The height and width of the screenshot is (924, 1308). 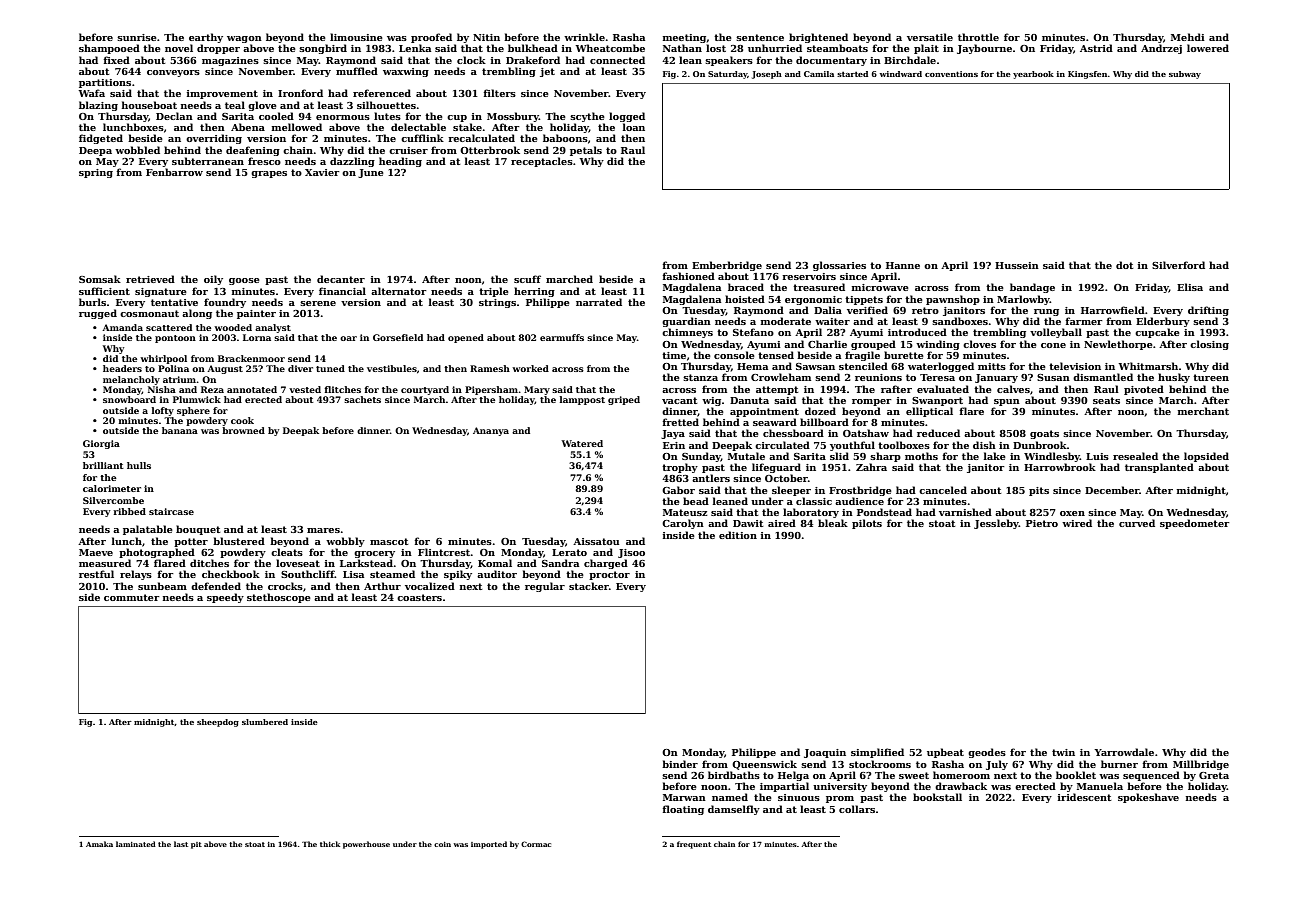 What do you see at coordinates (1044, 434) in the screenshot?
I see `goats` at bounding box center [1044, 434].
